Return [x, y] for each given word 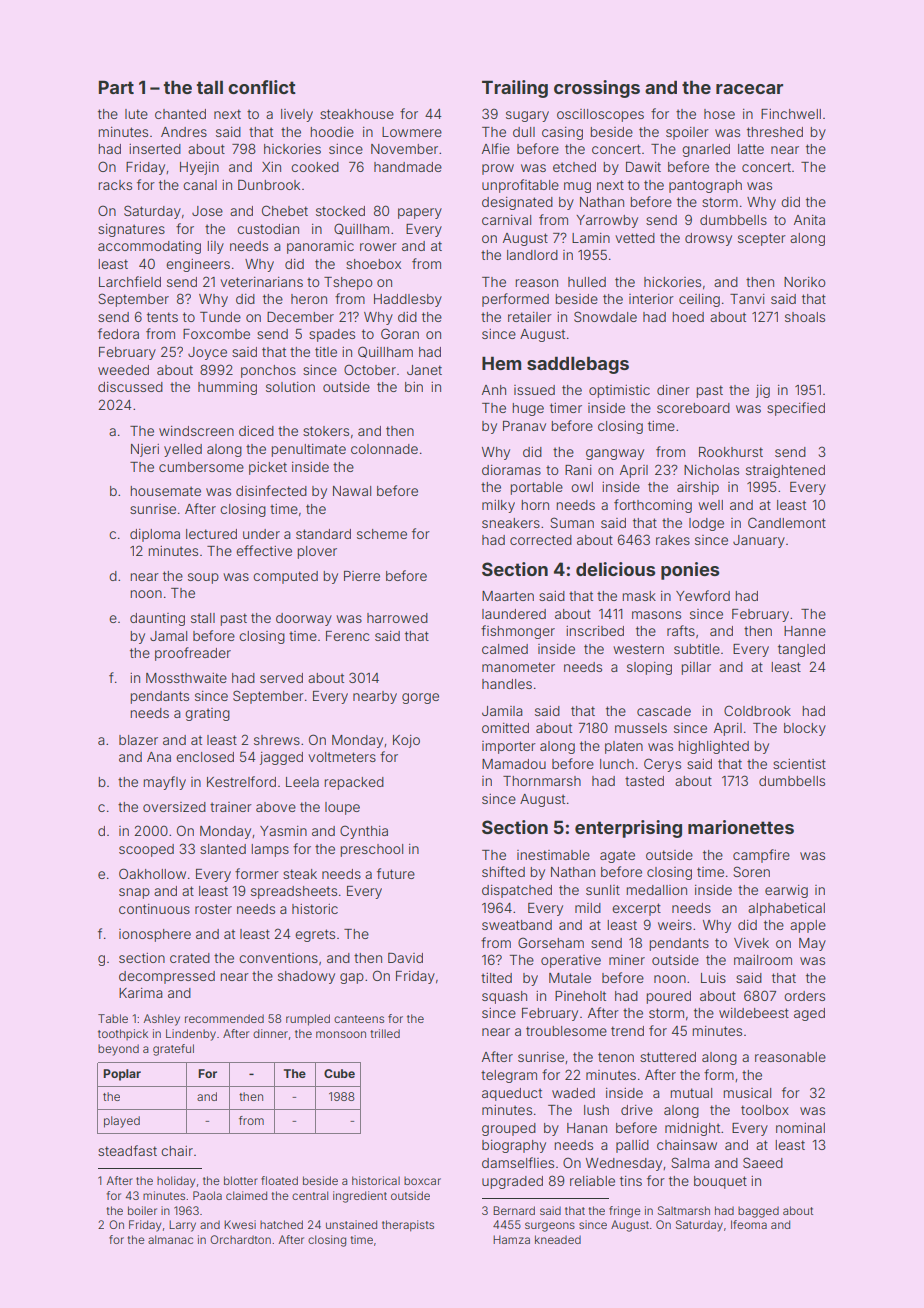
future [396, 873]
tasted [644, 781]
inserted [155, 149]
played [122, 1122]
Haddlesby [408, 300]
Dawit [643, 167]
